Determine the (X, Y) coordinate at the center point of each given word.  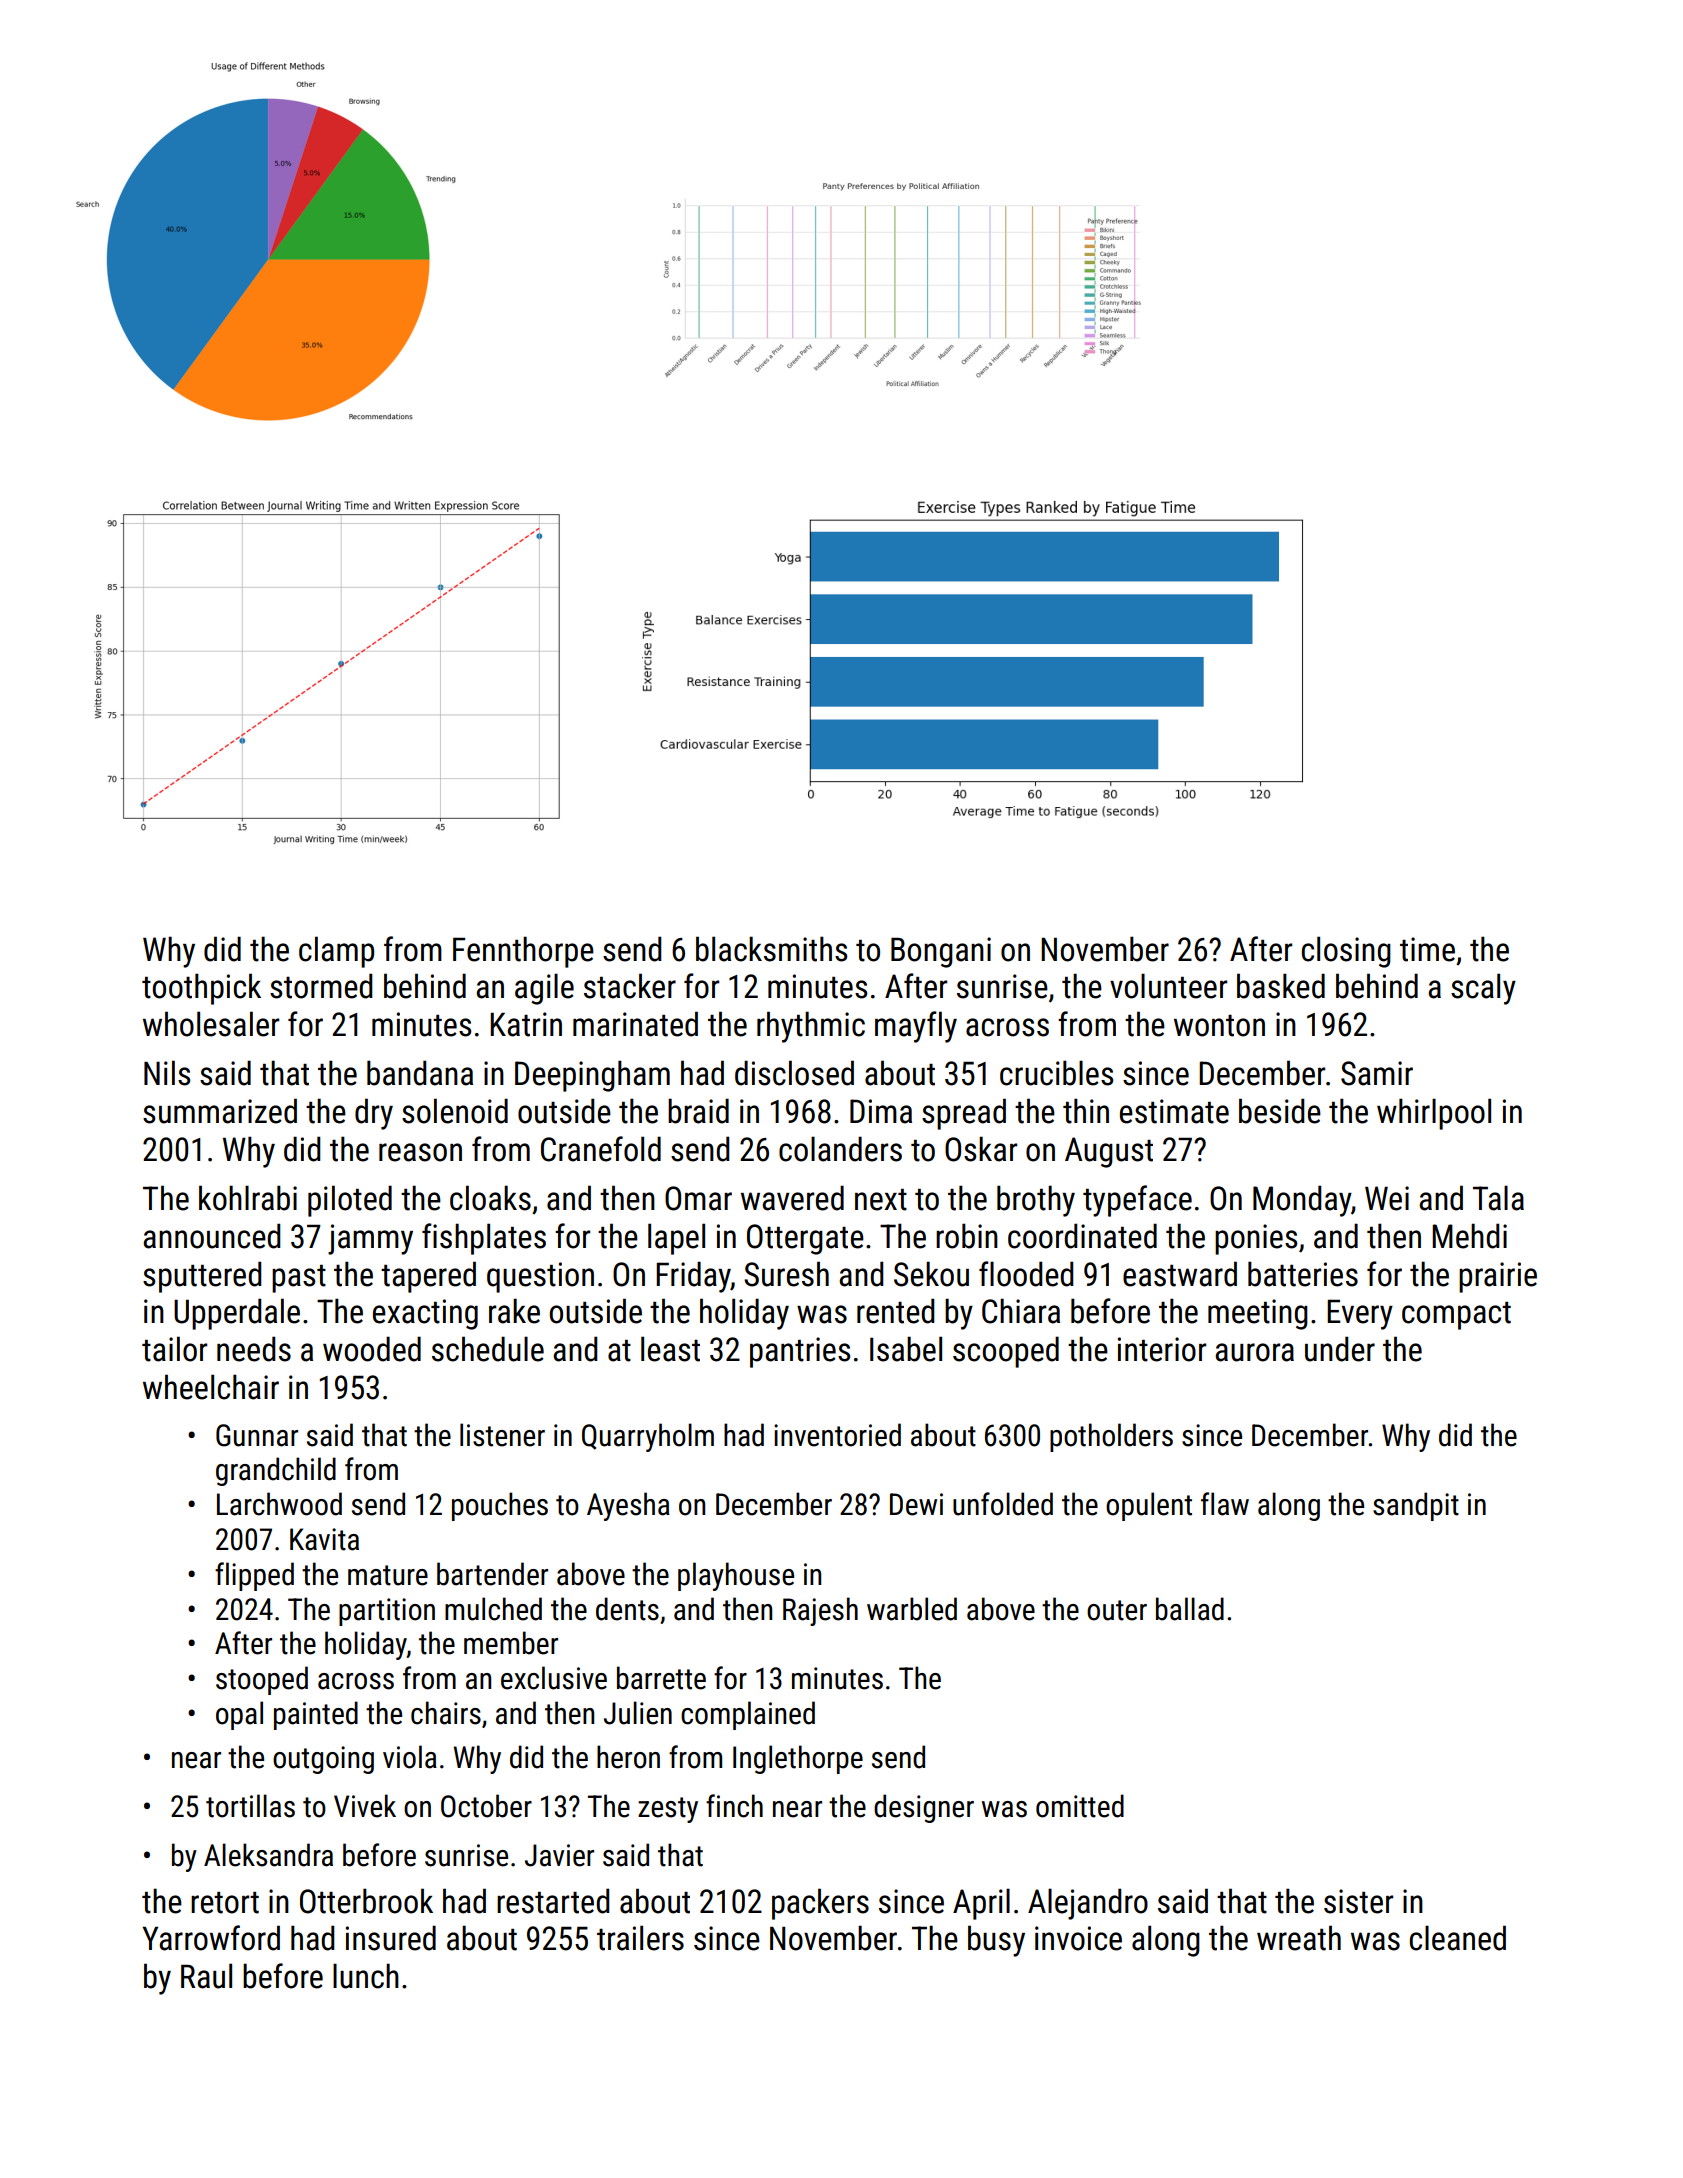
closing (1346, 952)
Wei (1387, 1198)
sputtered (202, 1277)
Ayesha (628, 1506)
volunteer (1168, 986)
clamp (336, 952)
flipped (254, 1576)
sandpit (1416, 1506)
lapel (676, 1239)
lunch (366, 1976)
